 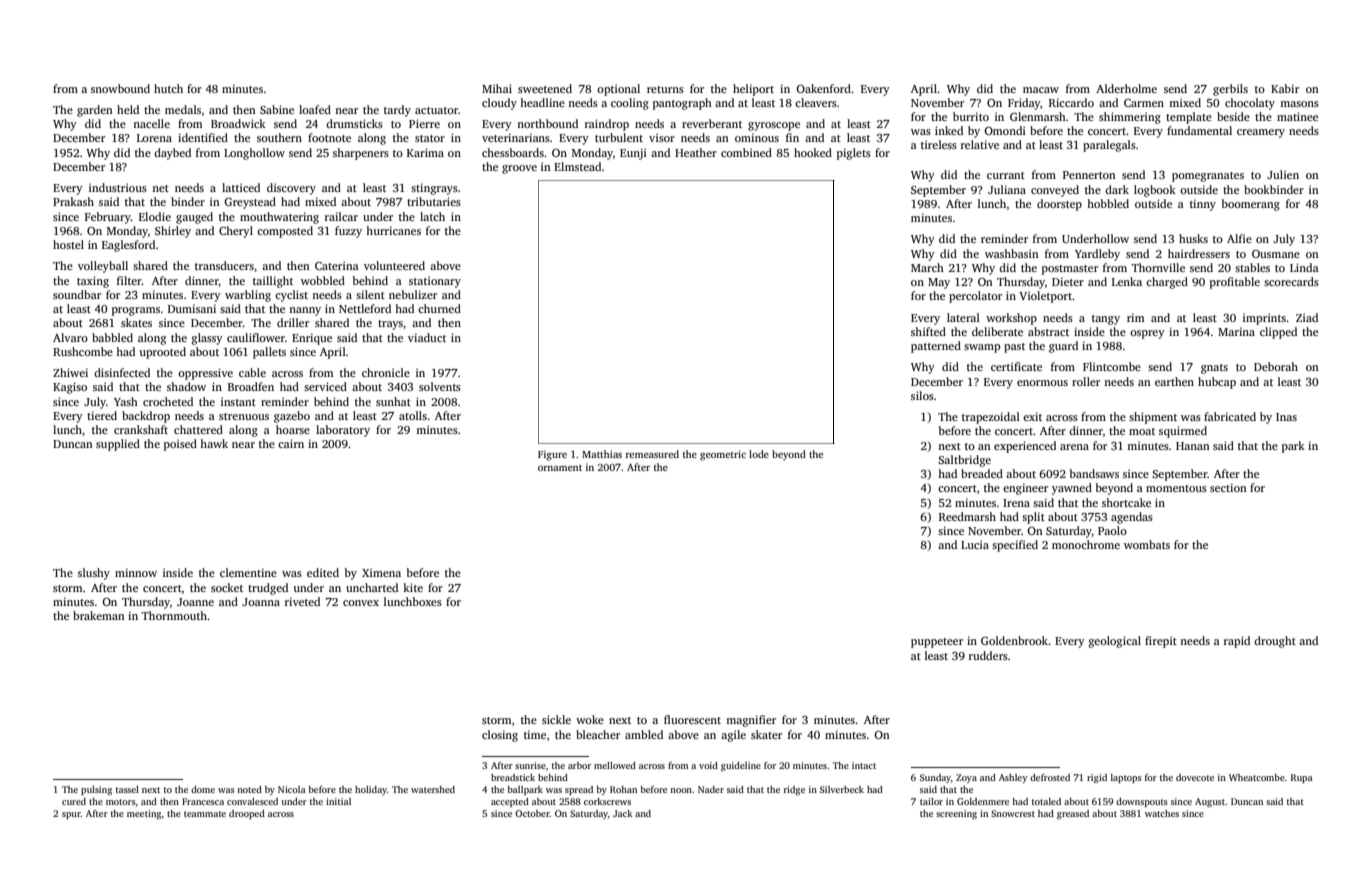 What do you see at coordinates (172, 154) in the screenshot?
I see `daybed` at bounding box center [172, 154].
